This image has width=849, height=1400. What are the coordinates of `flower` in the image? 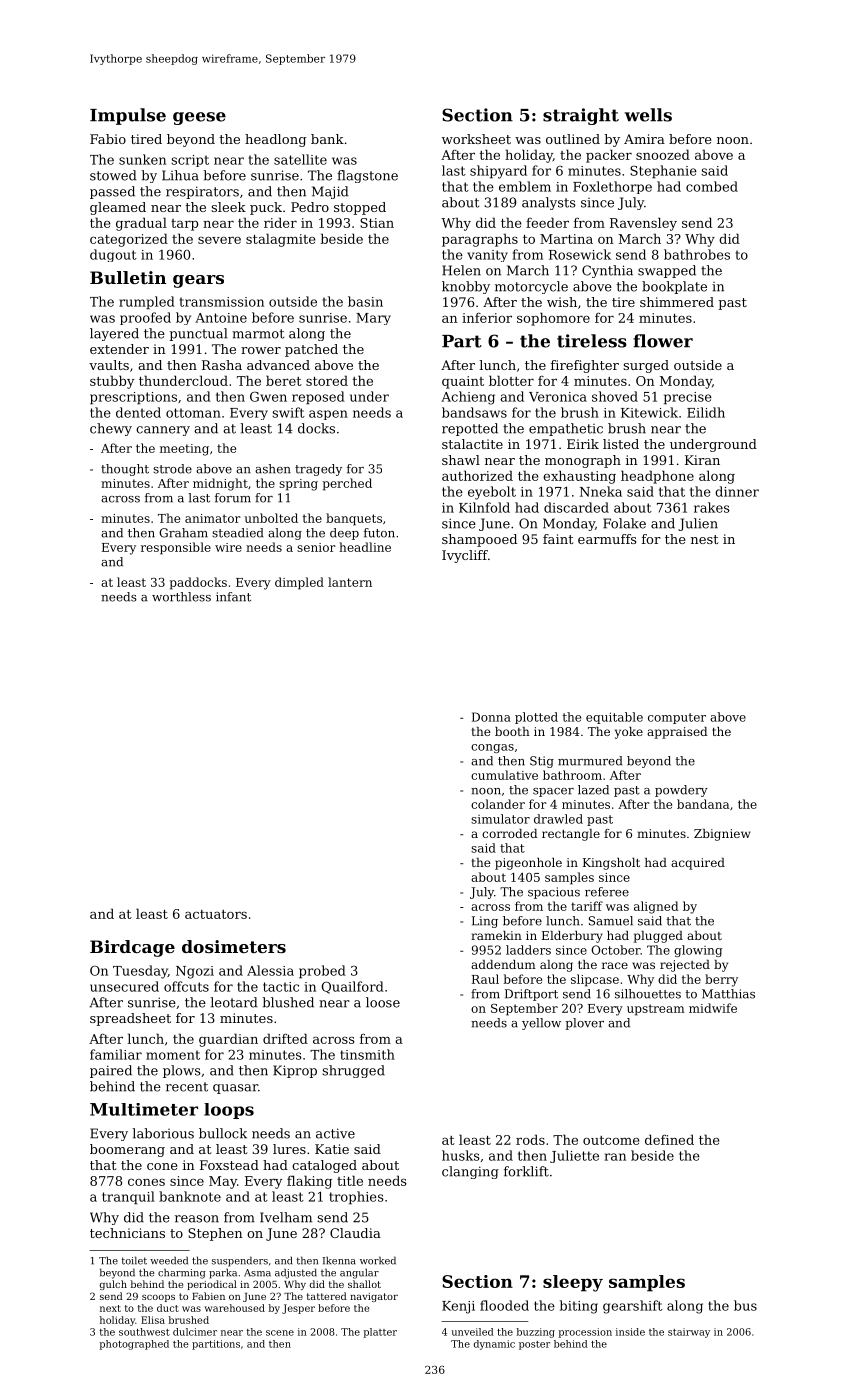 It's located at (663, 341).
